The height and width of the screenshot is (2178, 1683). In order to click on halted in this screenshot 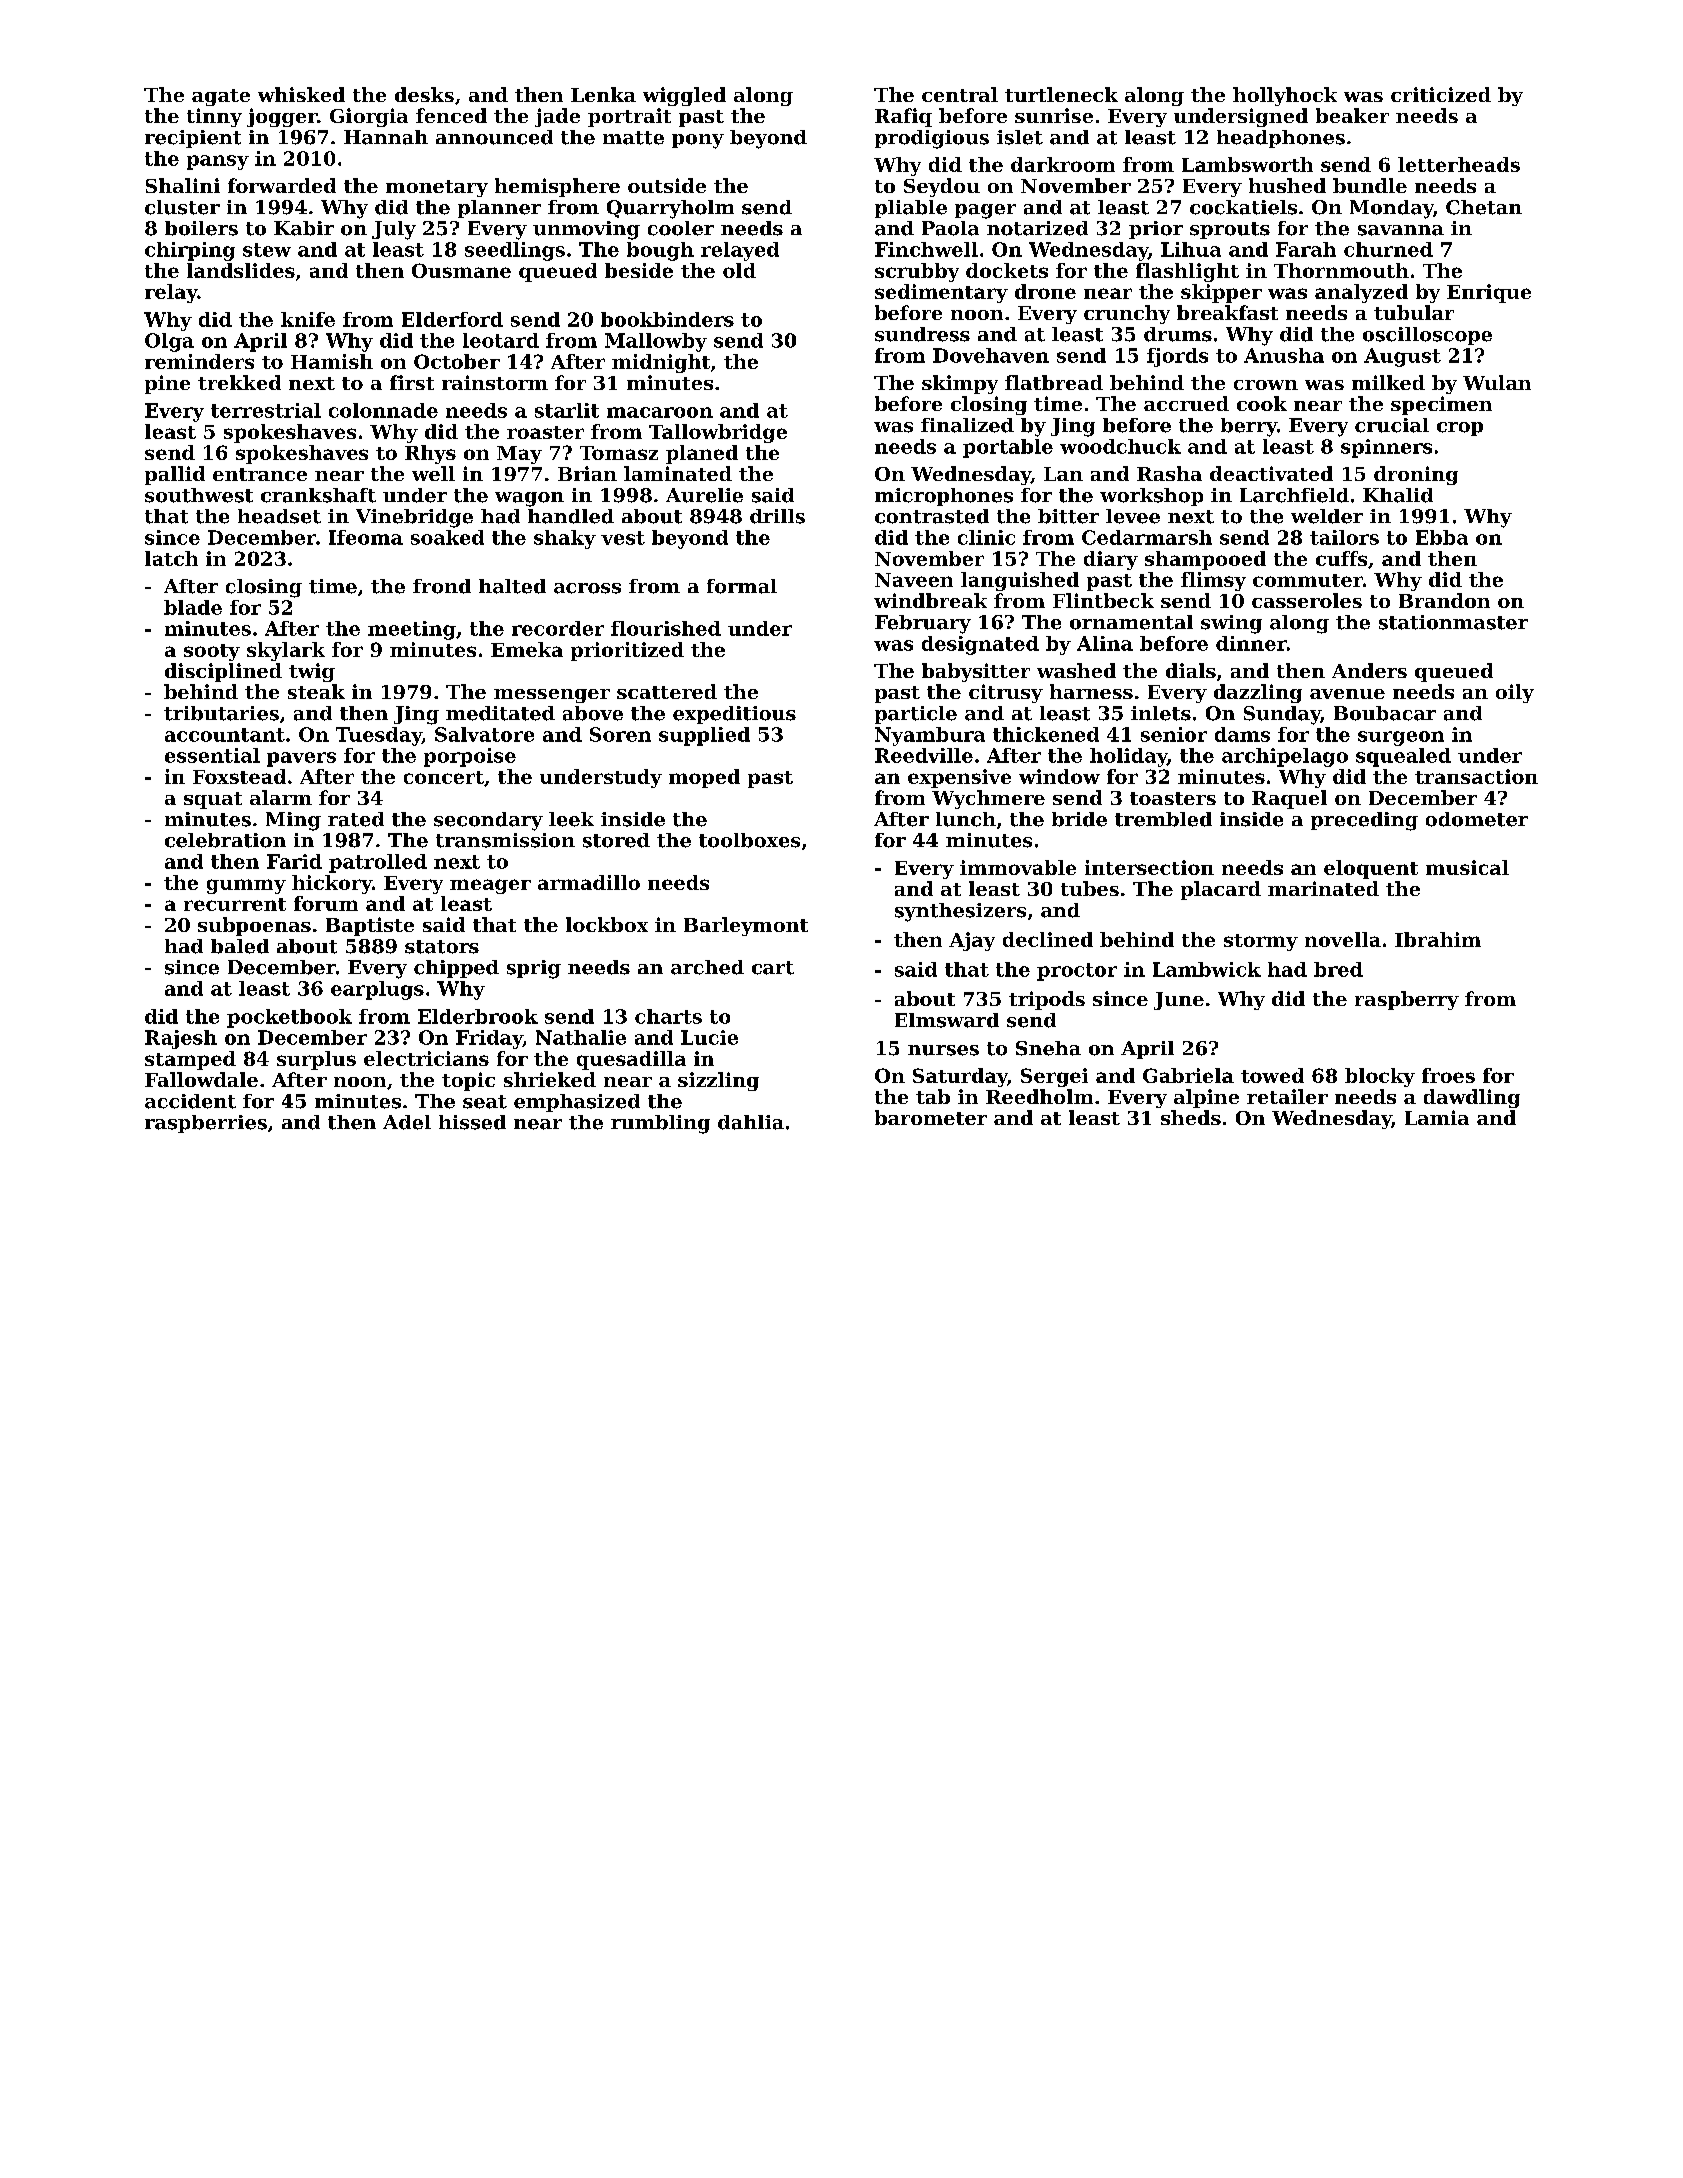, I will do `click(512, 586)`.
